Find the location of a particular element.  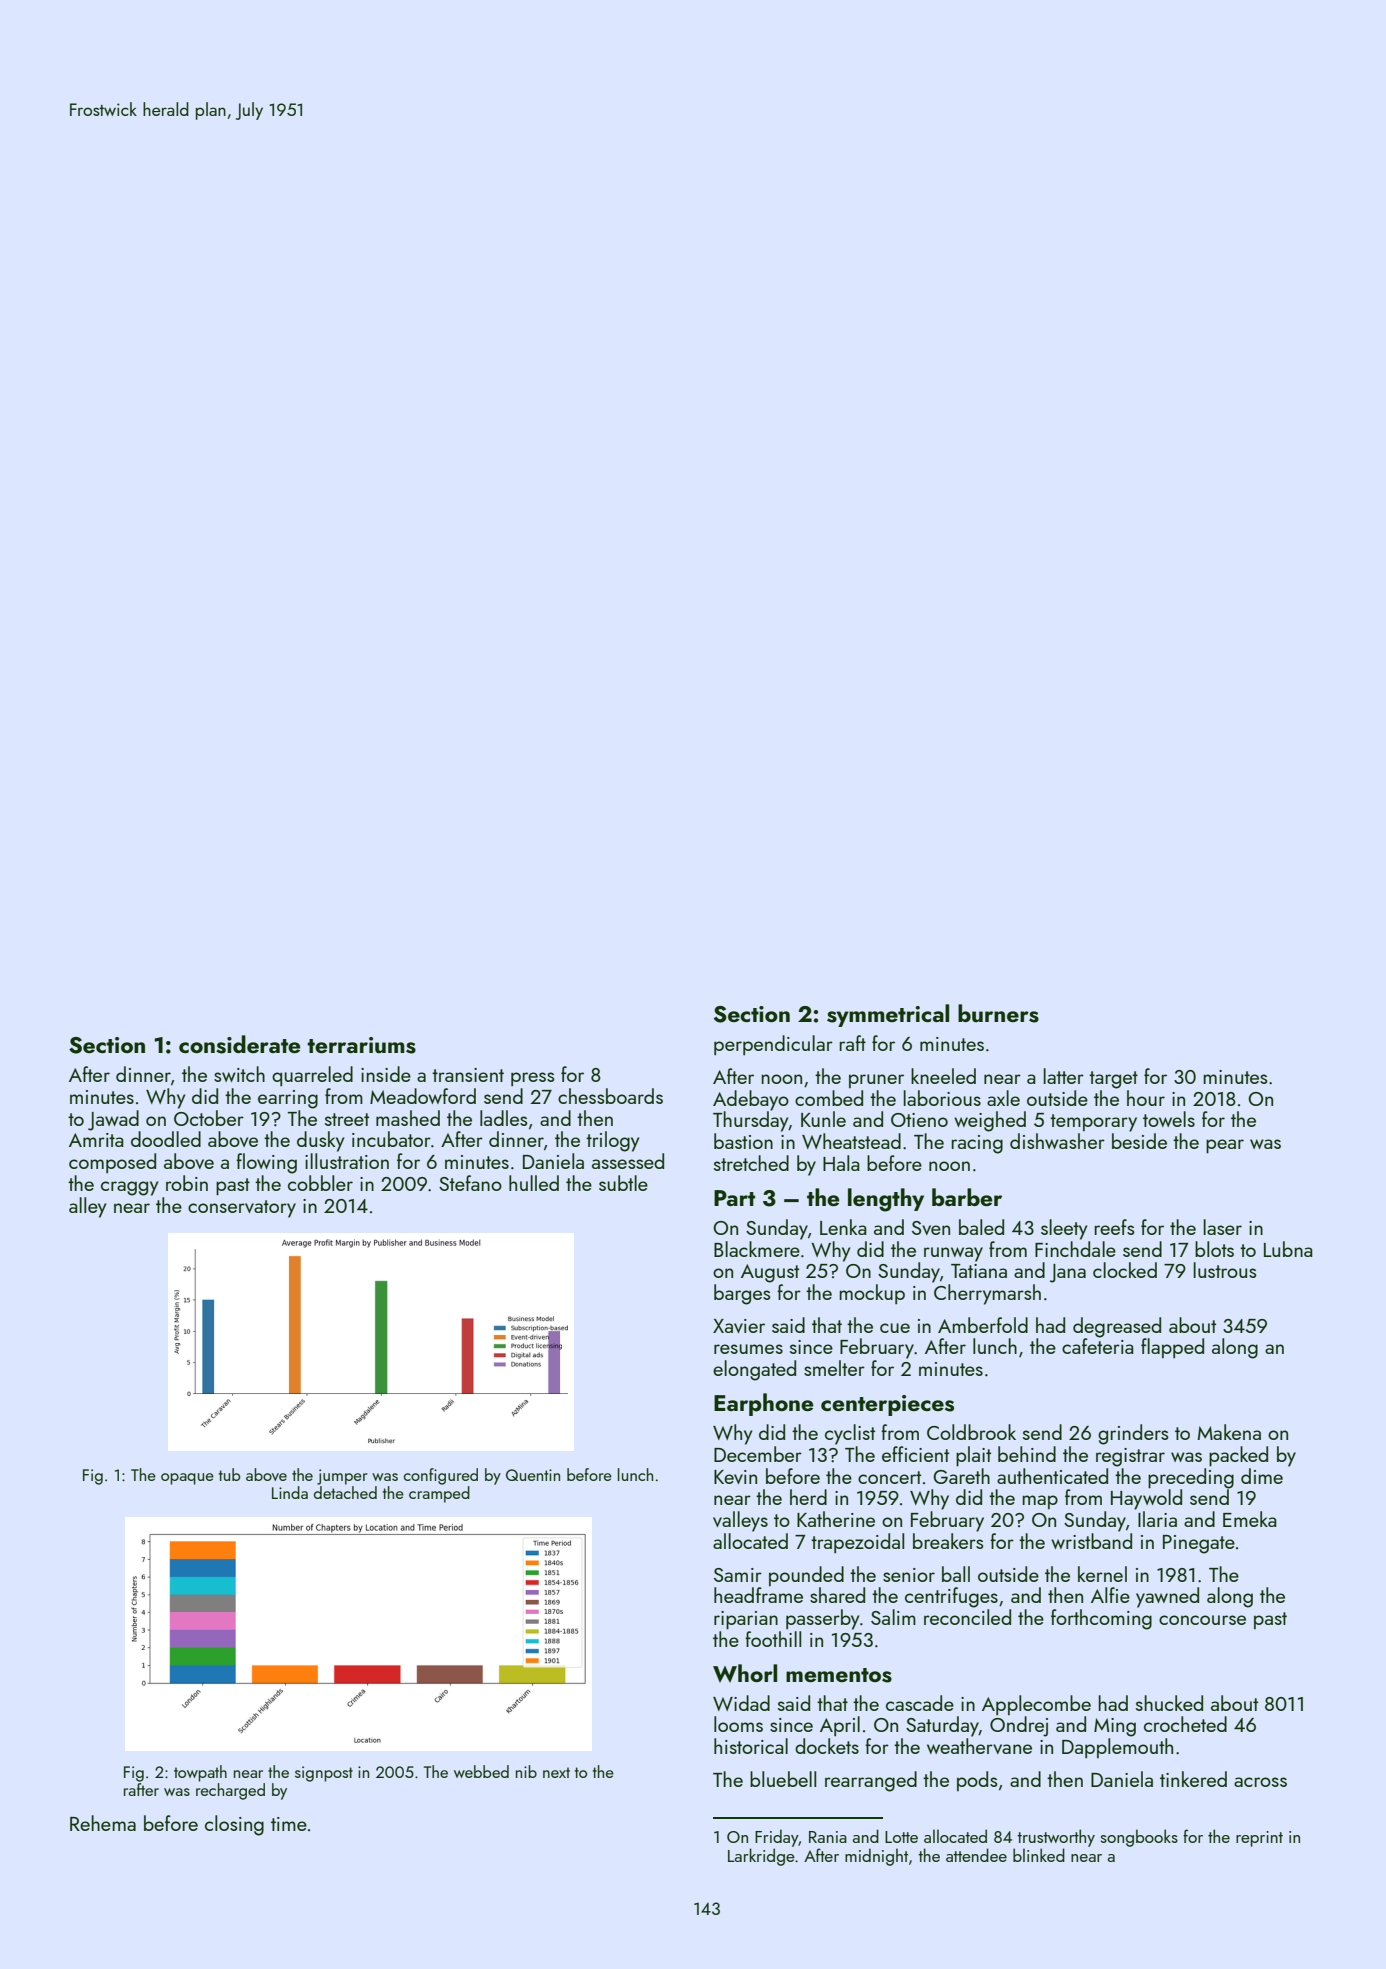

reprint is located at coordinates (1259, 1839).
